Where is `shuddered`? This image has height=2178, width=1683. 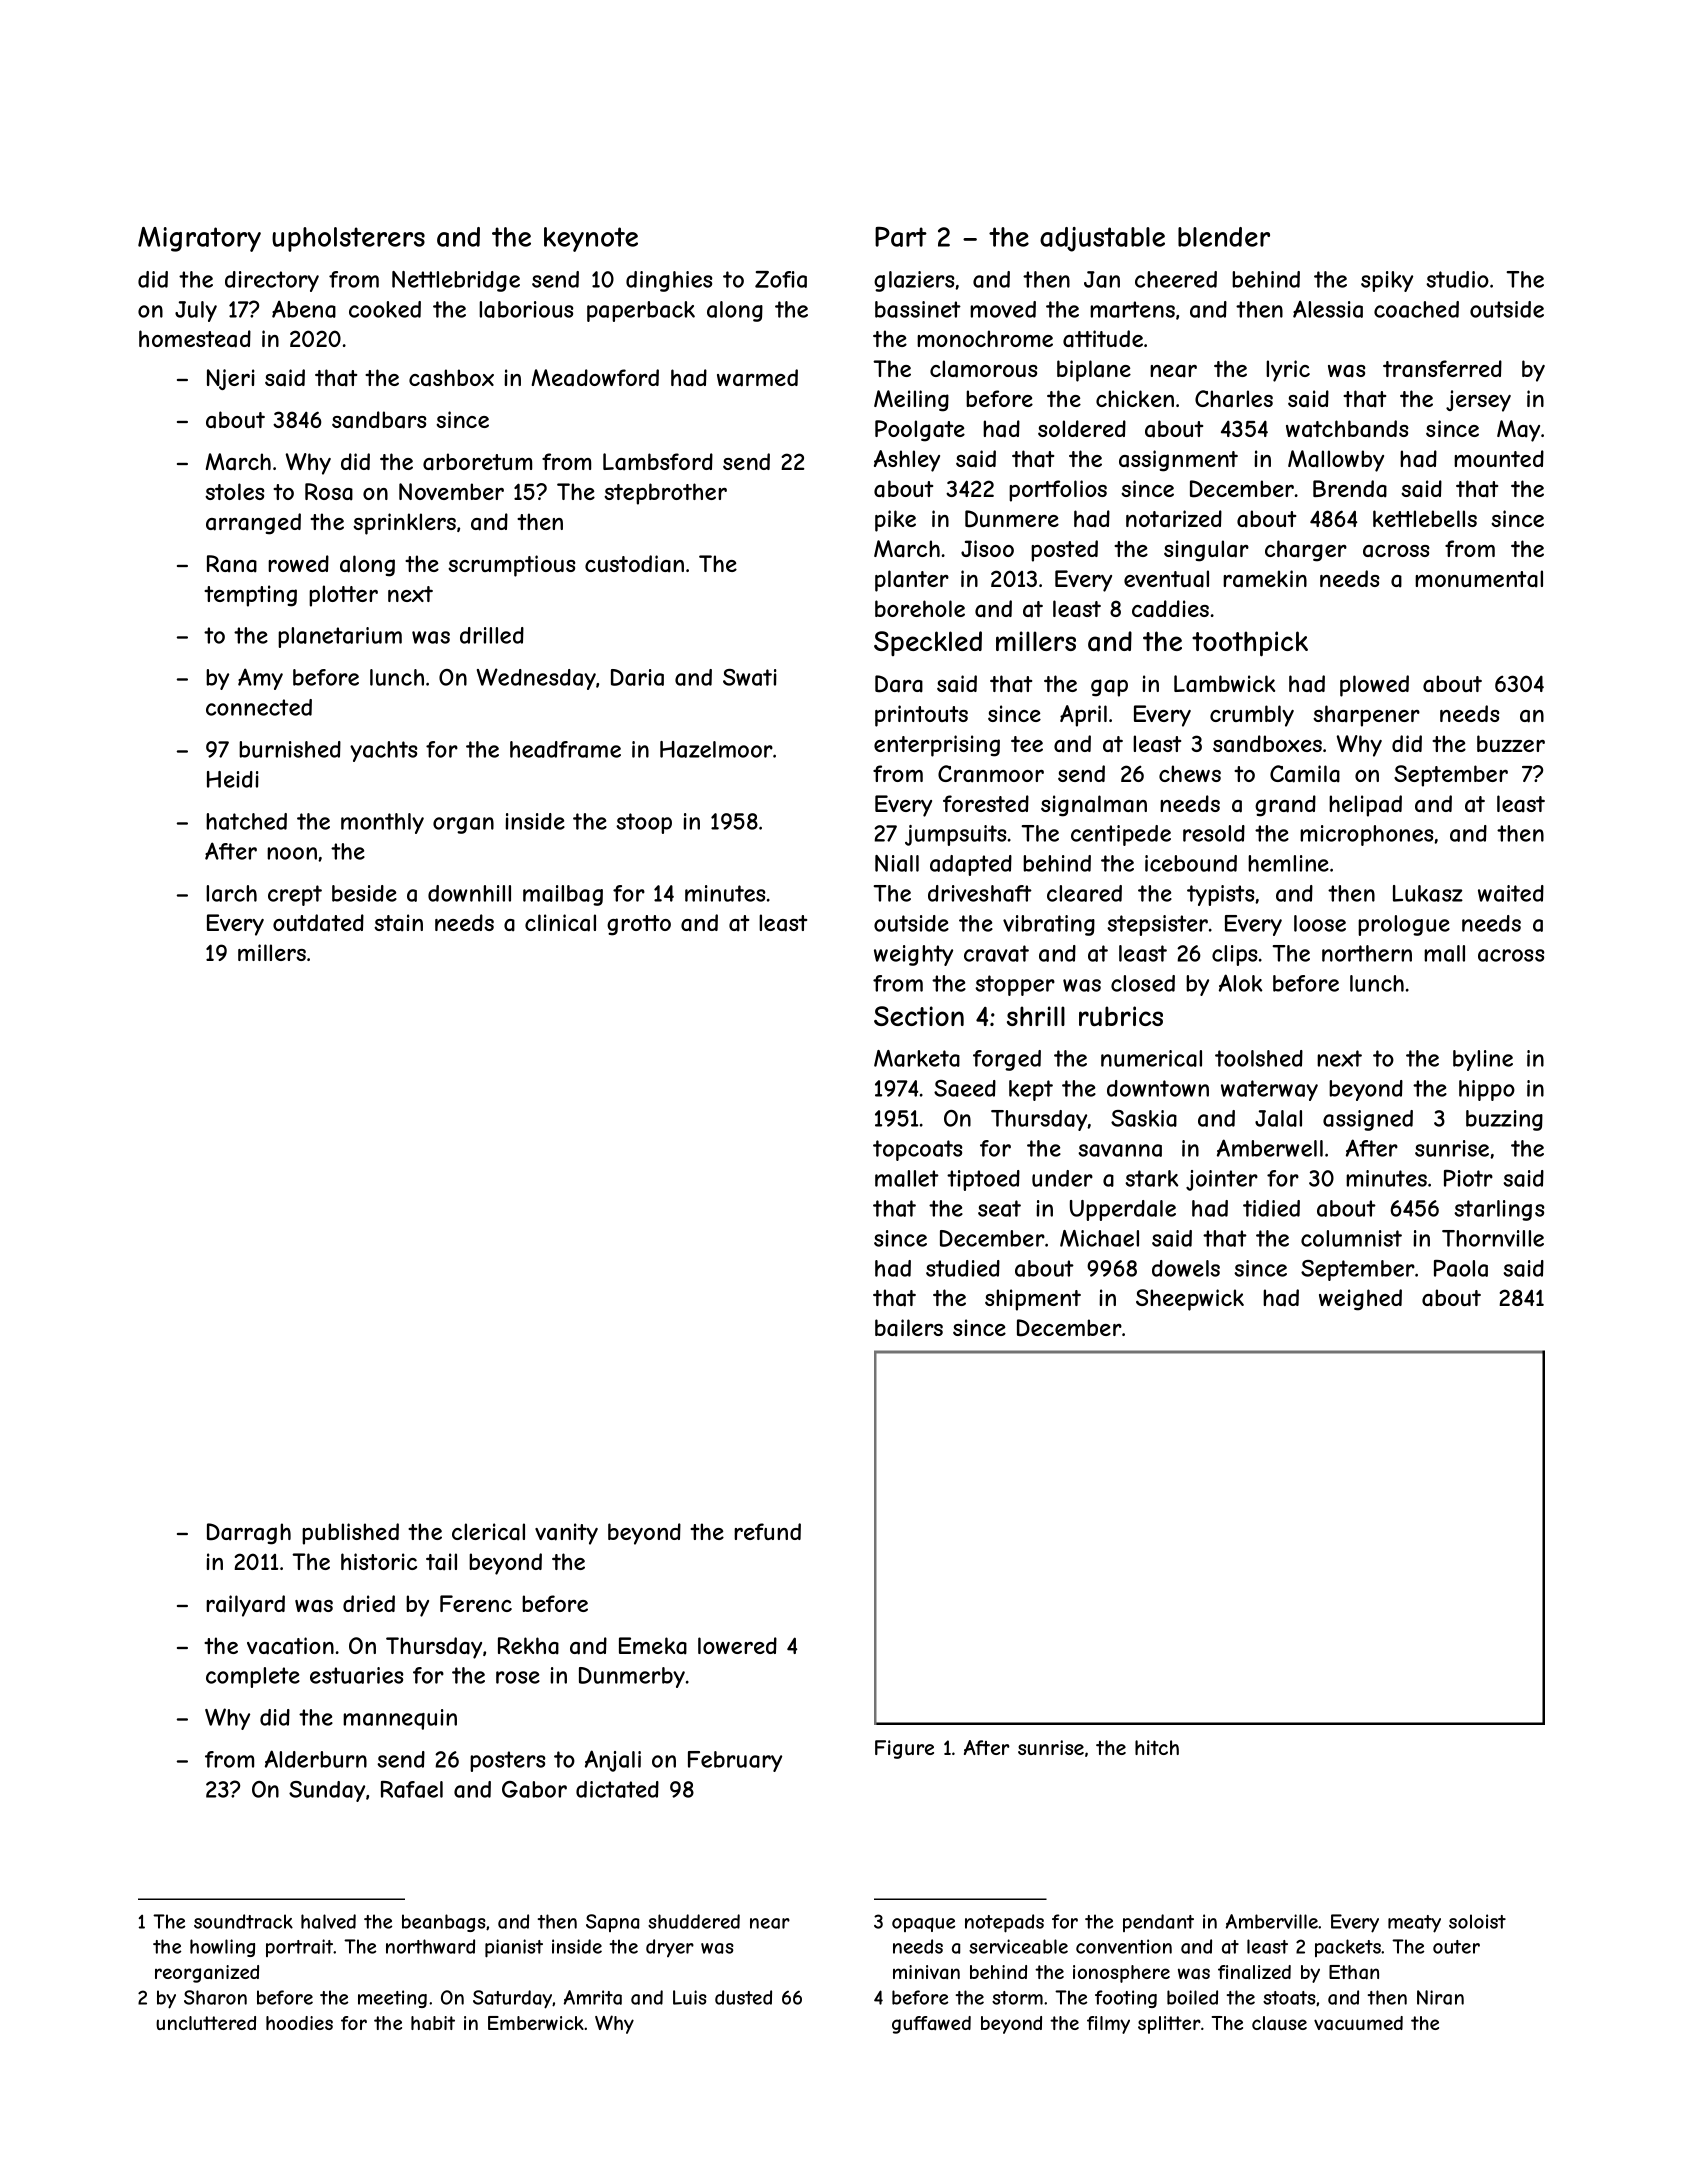
shuddered is located at coordinates (694, 1921).
